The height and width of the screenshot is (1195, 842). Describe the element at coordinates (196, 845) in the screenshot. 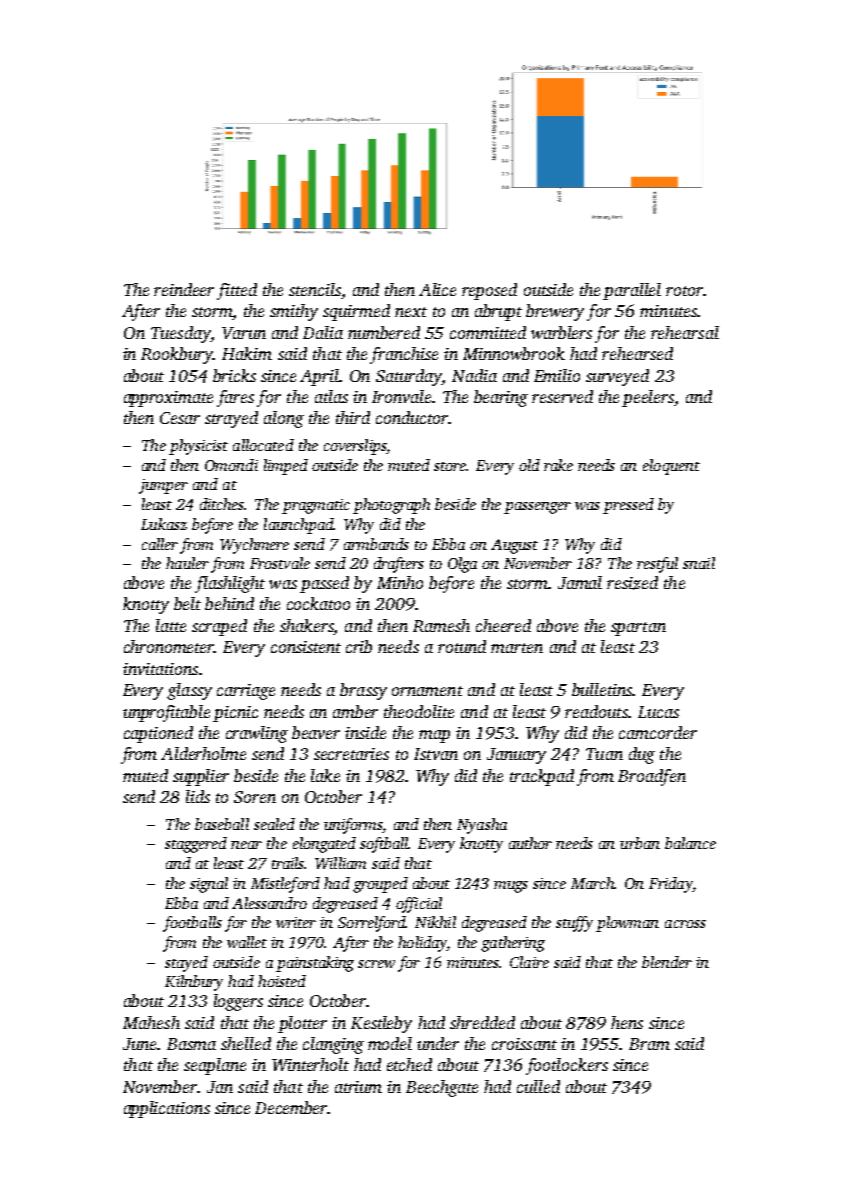

I see `staggered` at that location.
